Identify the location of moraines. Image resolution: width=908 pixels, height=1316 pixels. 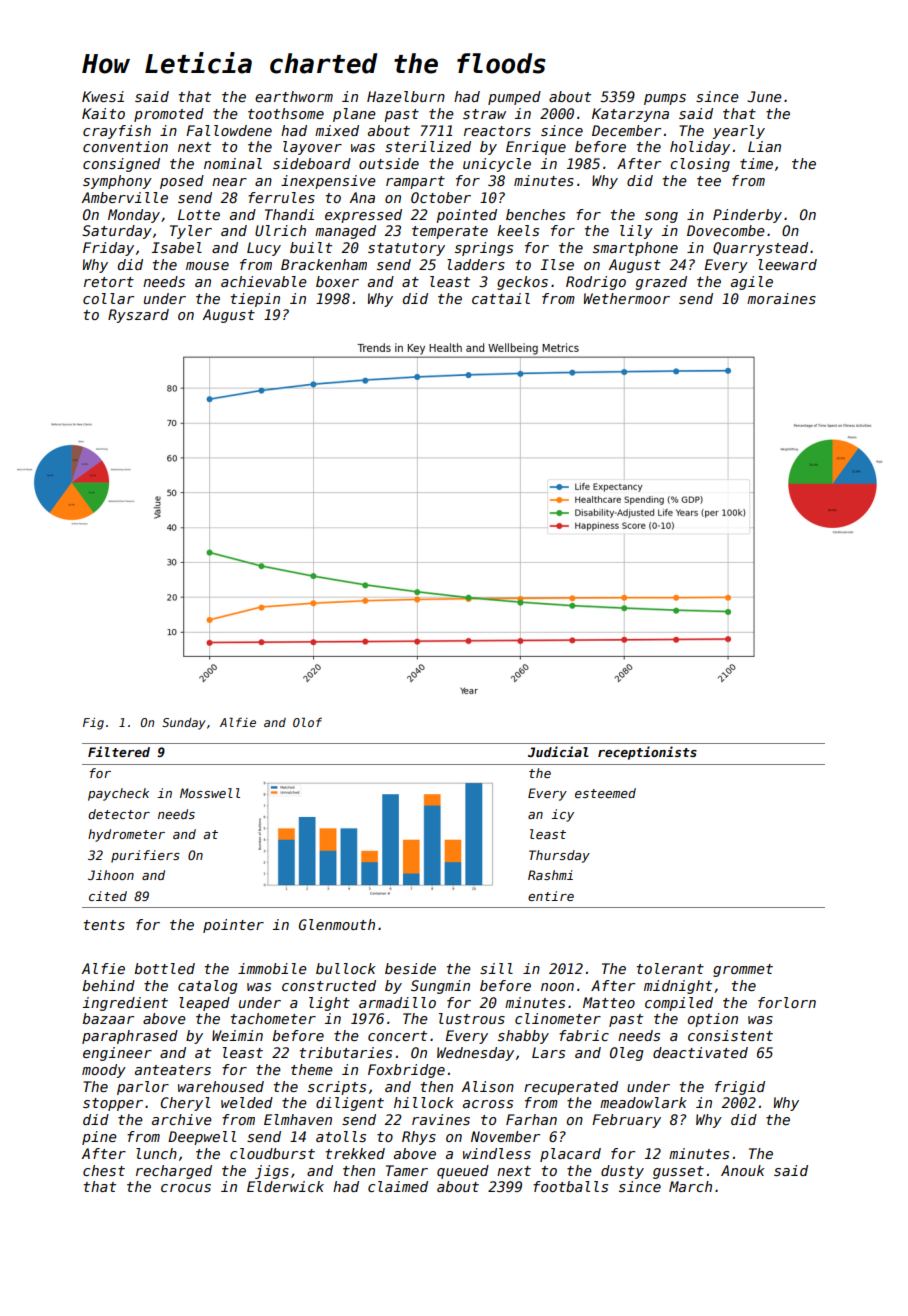
(781, 298).
